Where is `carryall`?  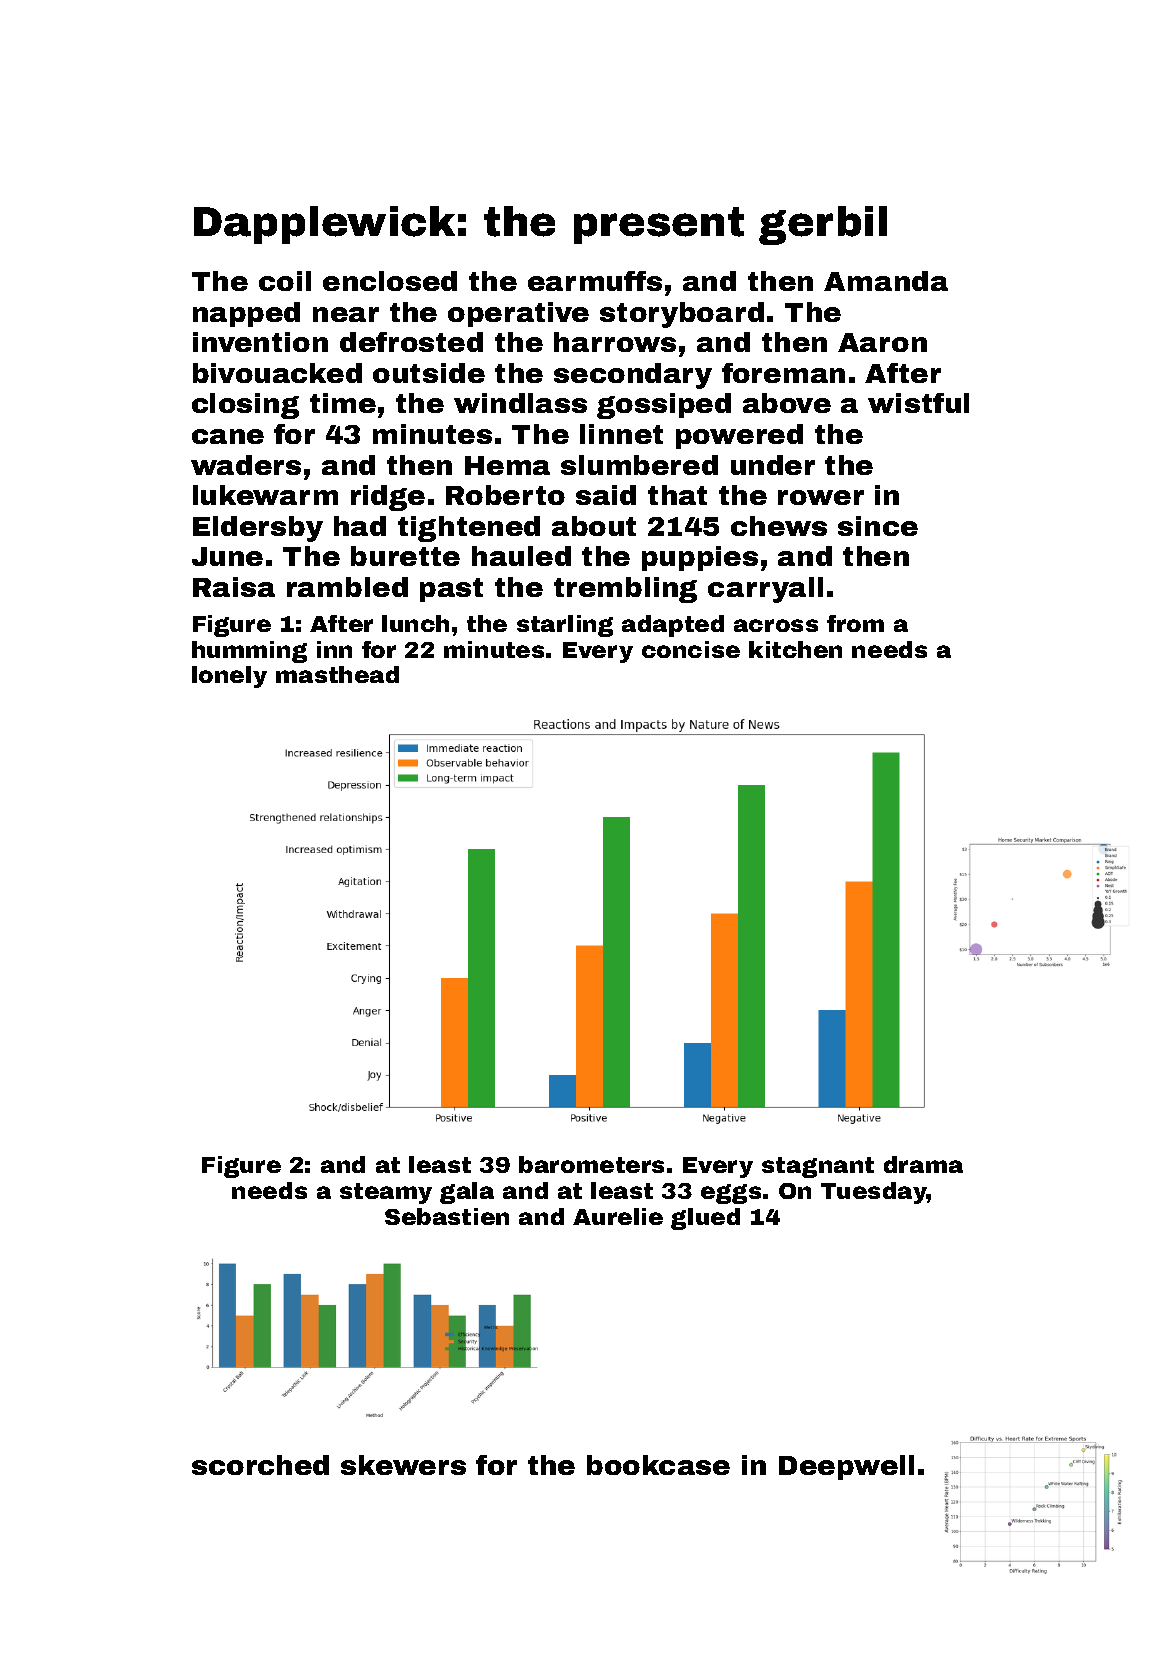
carryall is located at coordinates (765, 590).
